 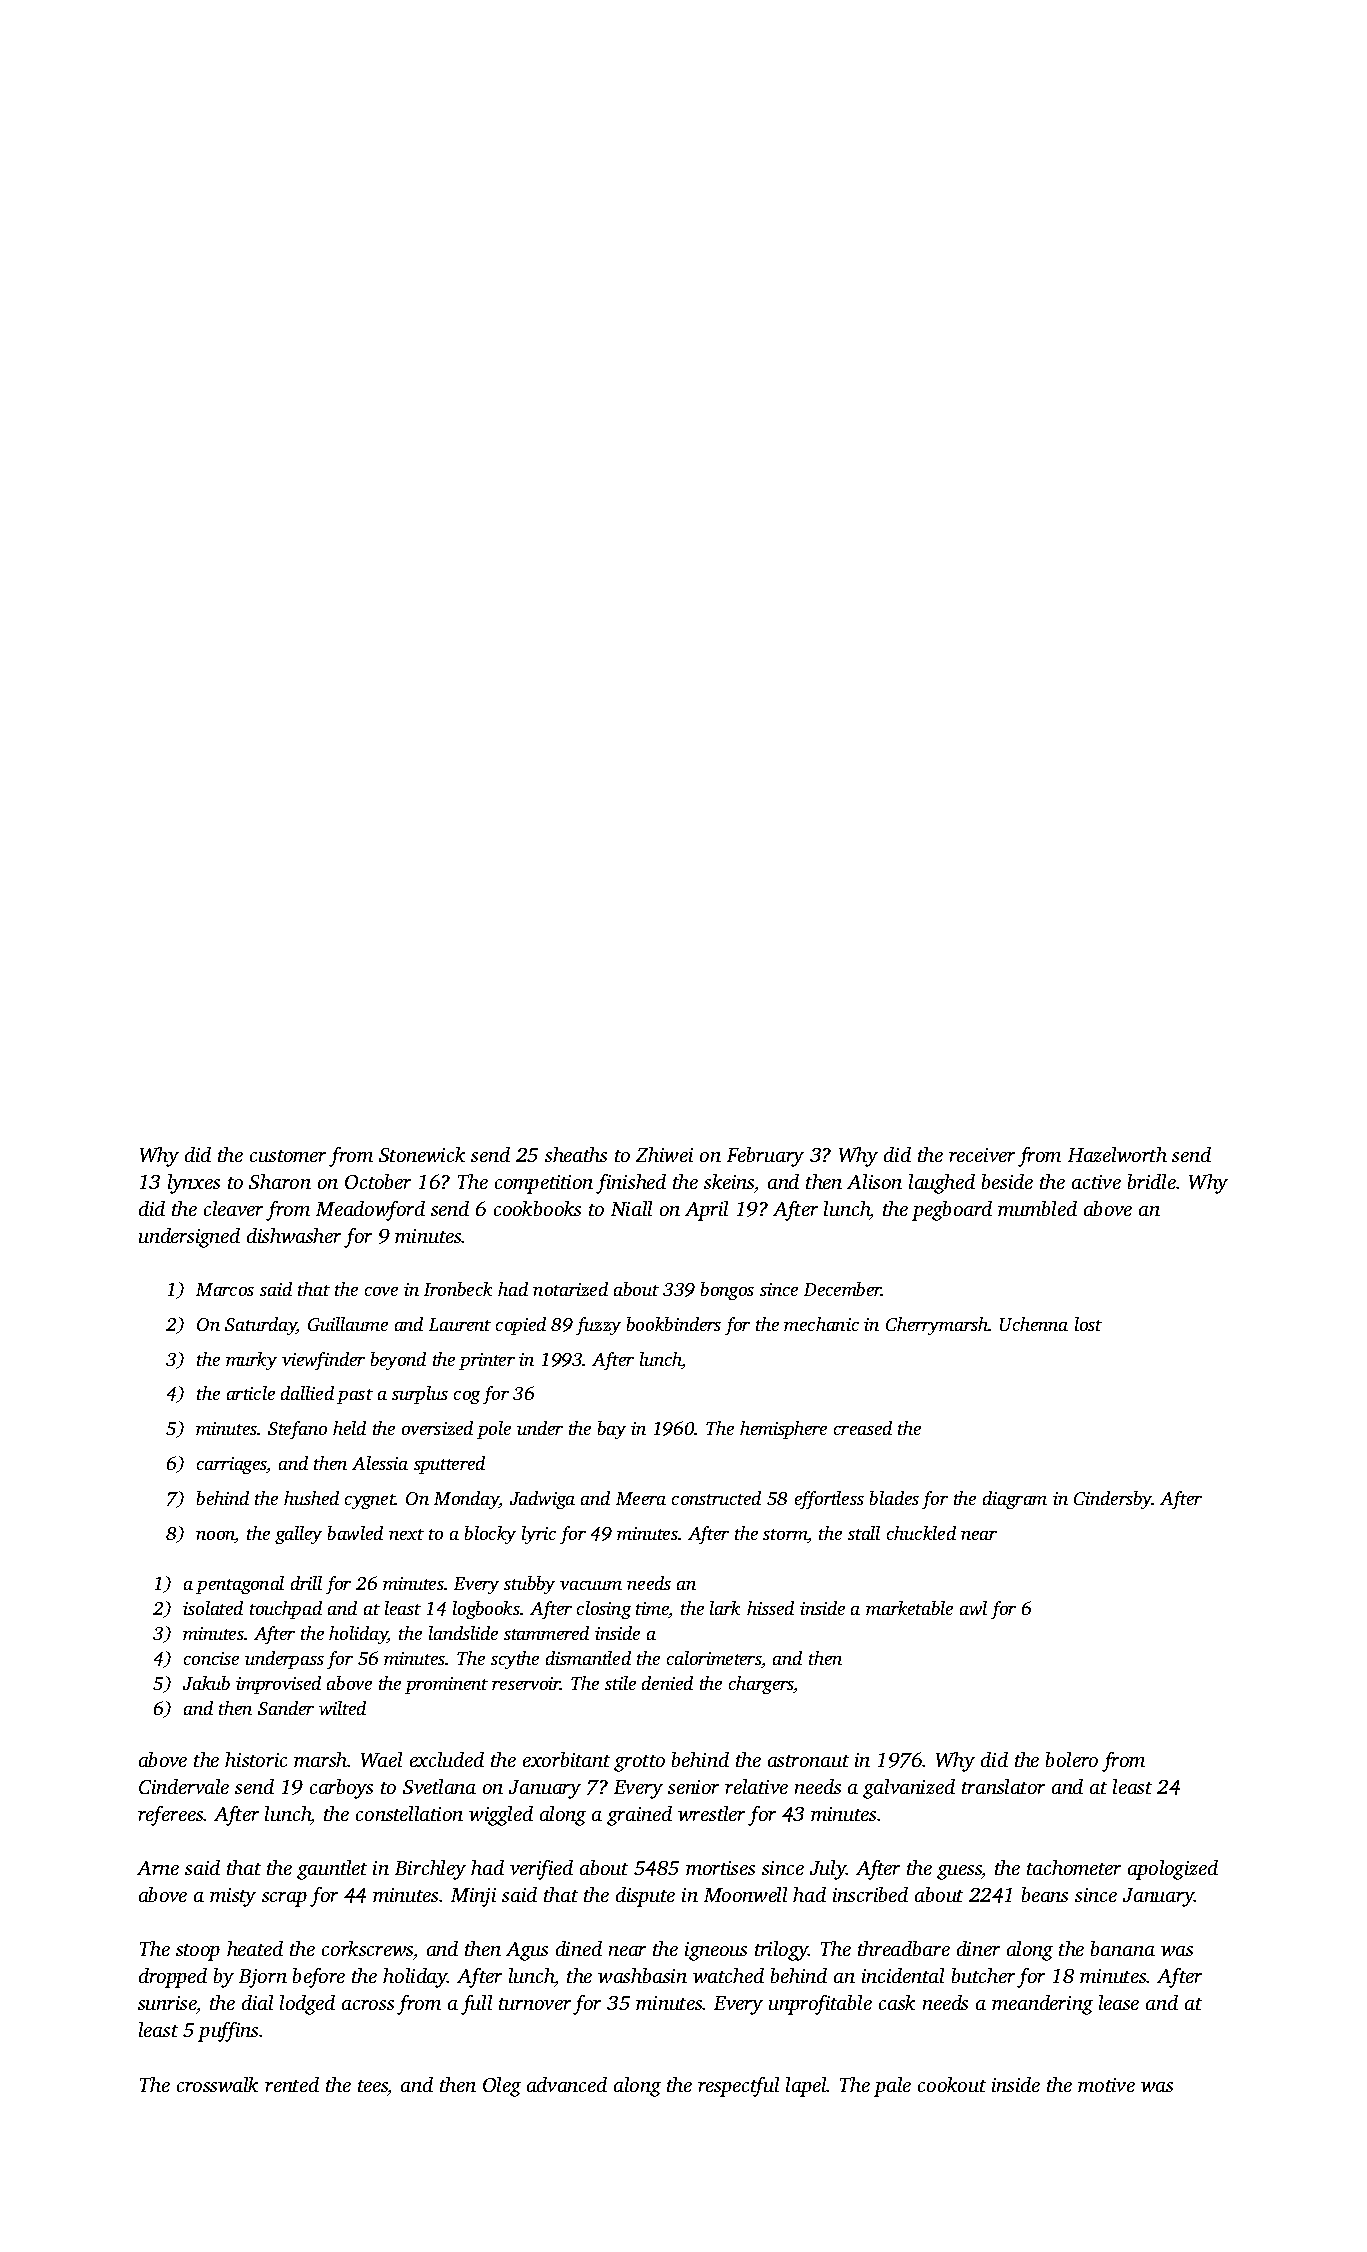 I want to click on excluded, so click(x=447, y=1759).
